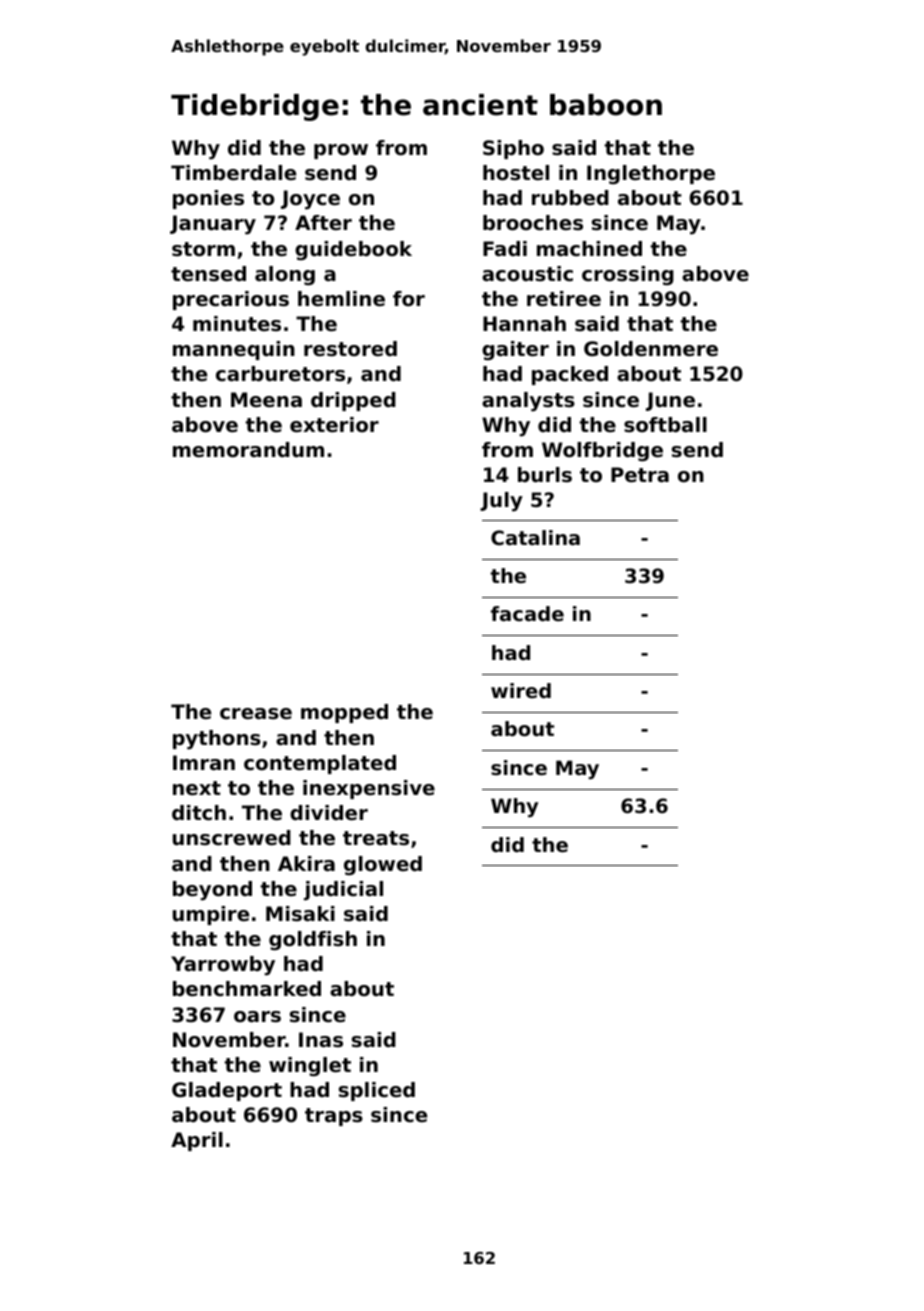  What do you see at coordinates (313, 941) in the page?
I see `goldfish` at bounding box center [313, 941].
